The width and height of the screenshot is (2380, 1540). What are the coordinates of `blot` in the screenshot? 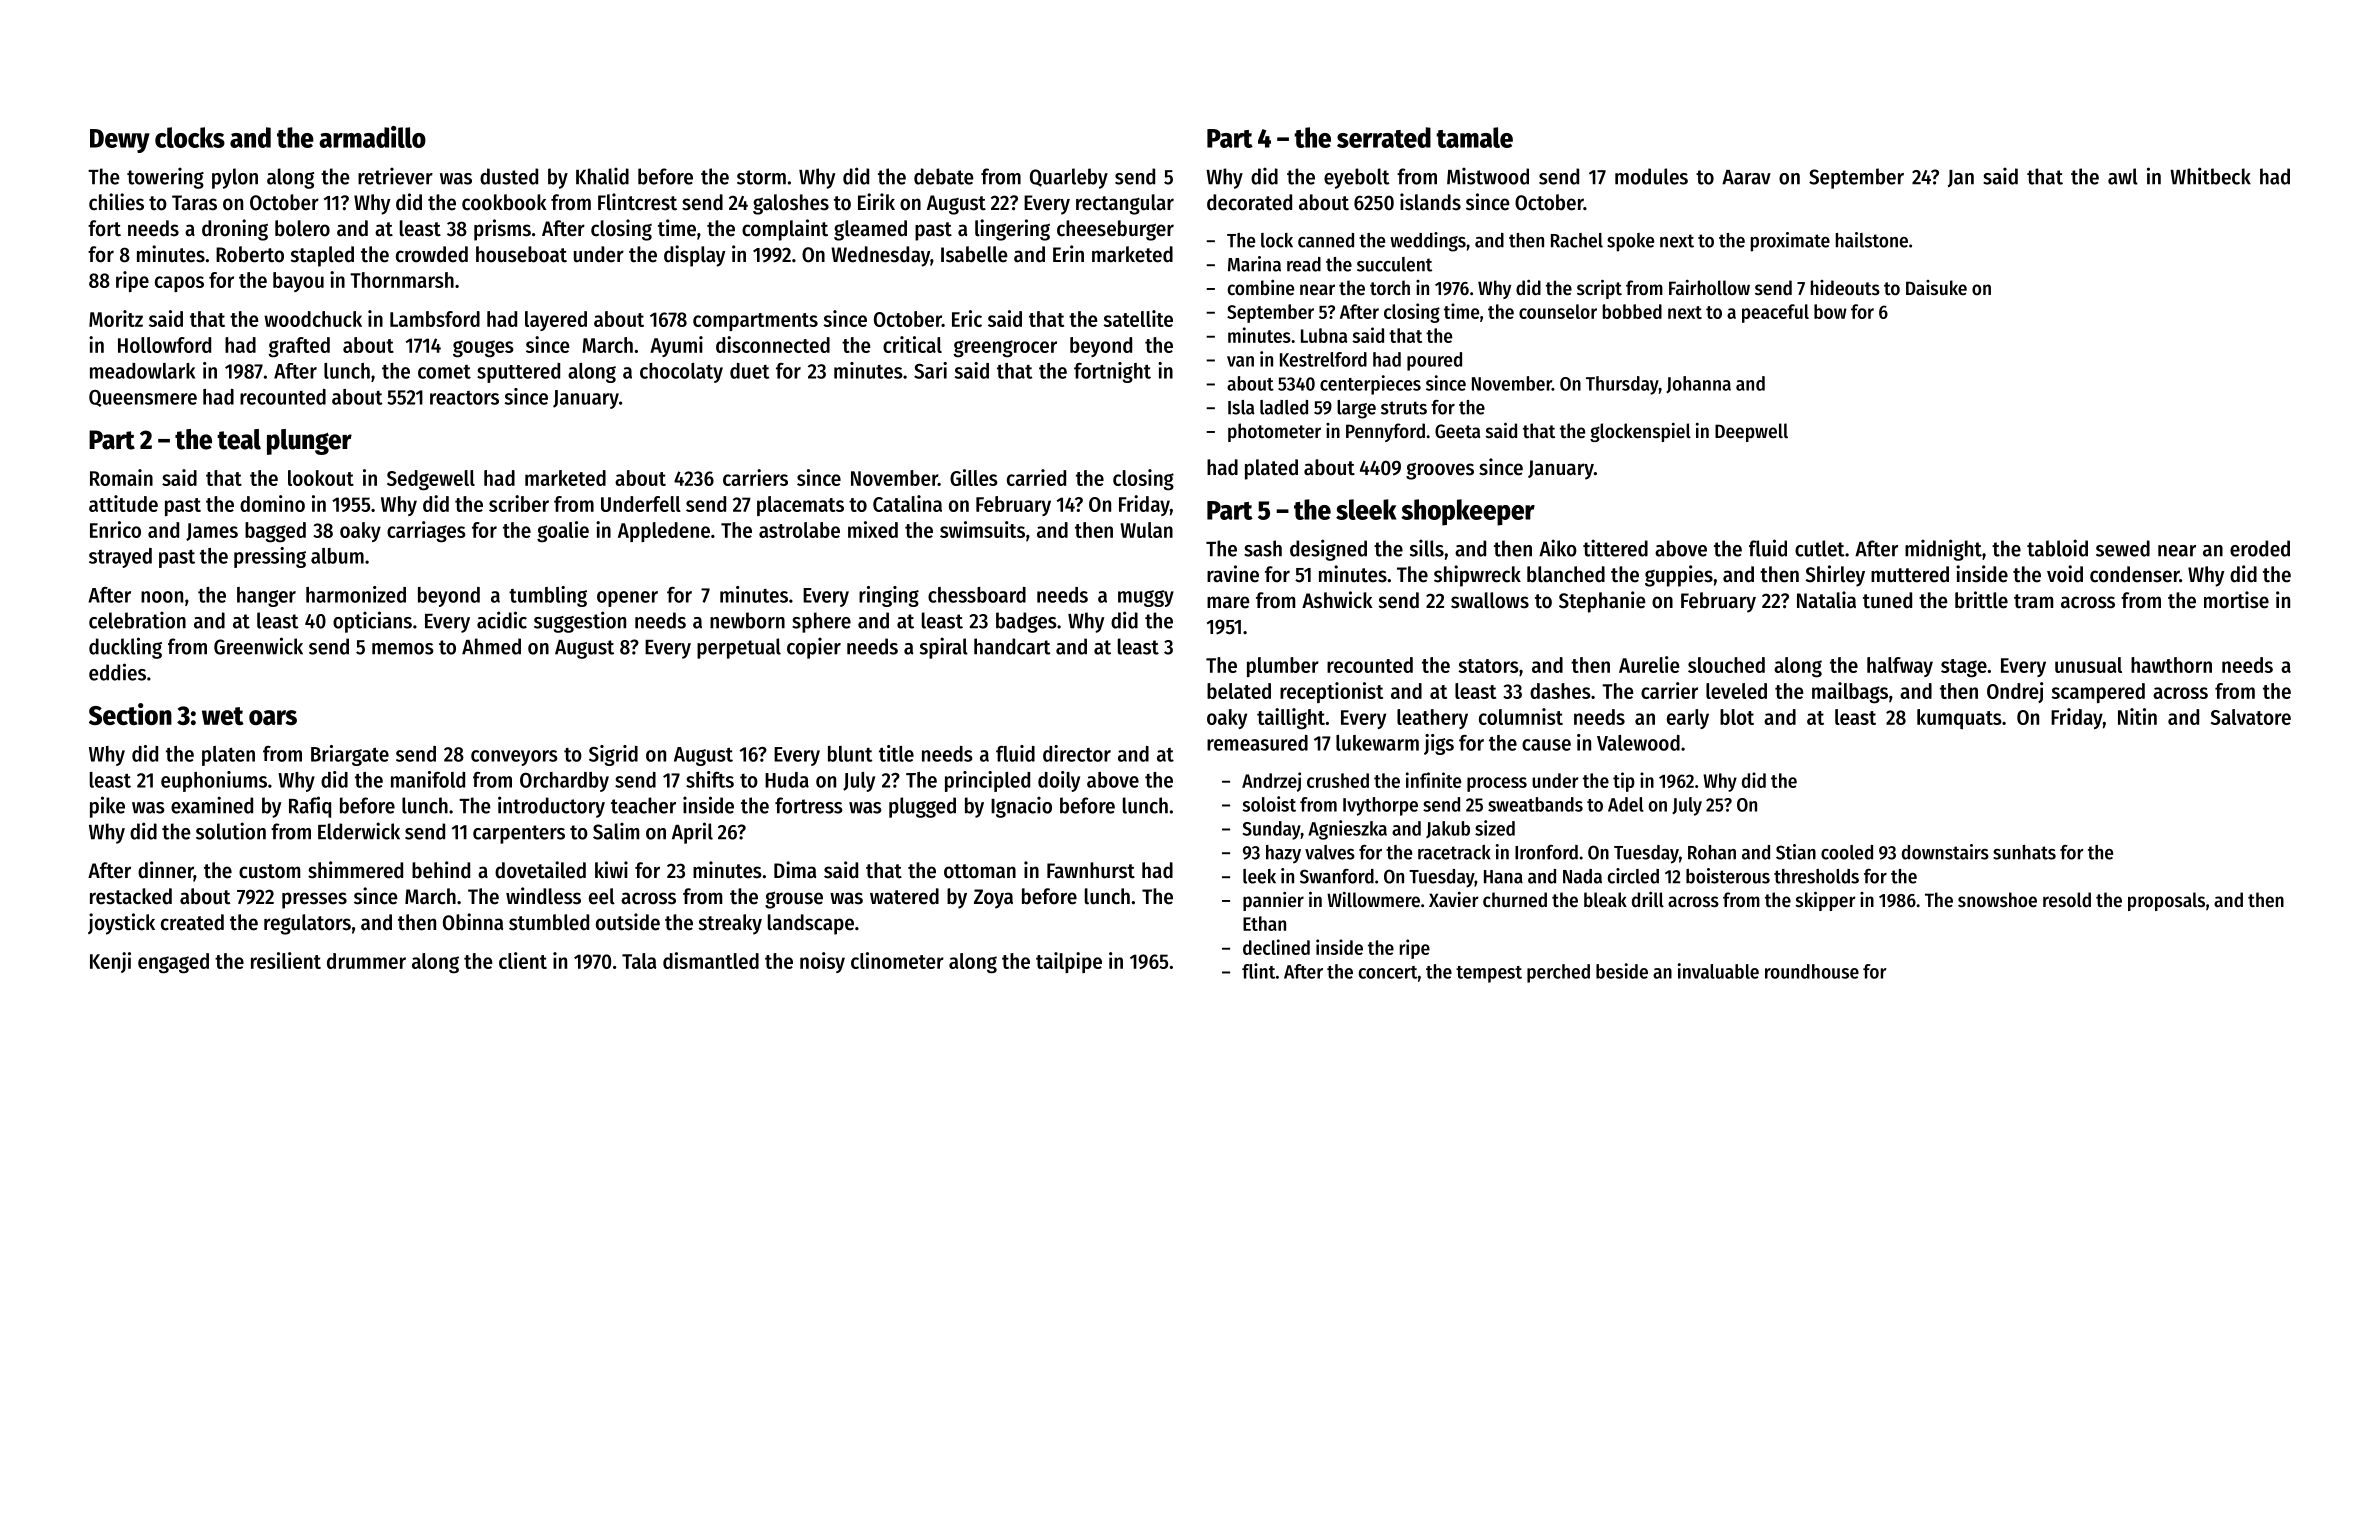 It's located at (1737, 717).
